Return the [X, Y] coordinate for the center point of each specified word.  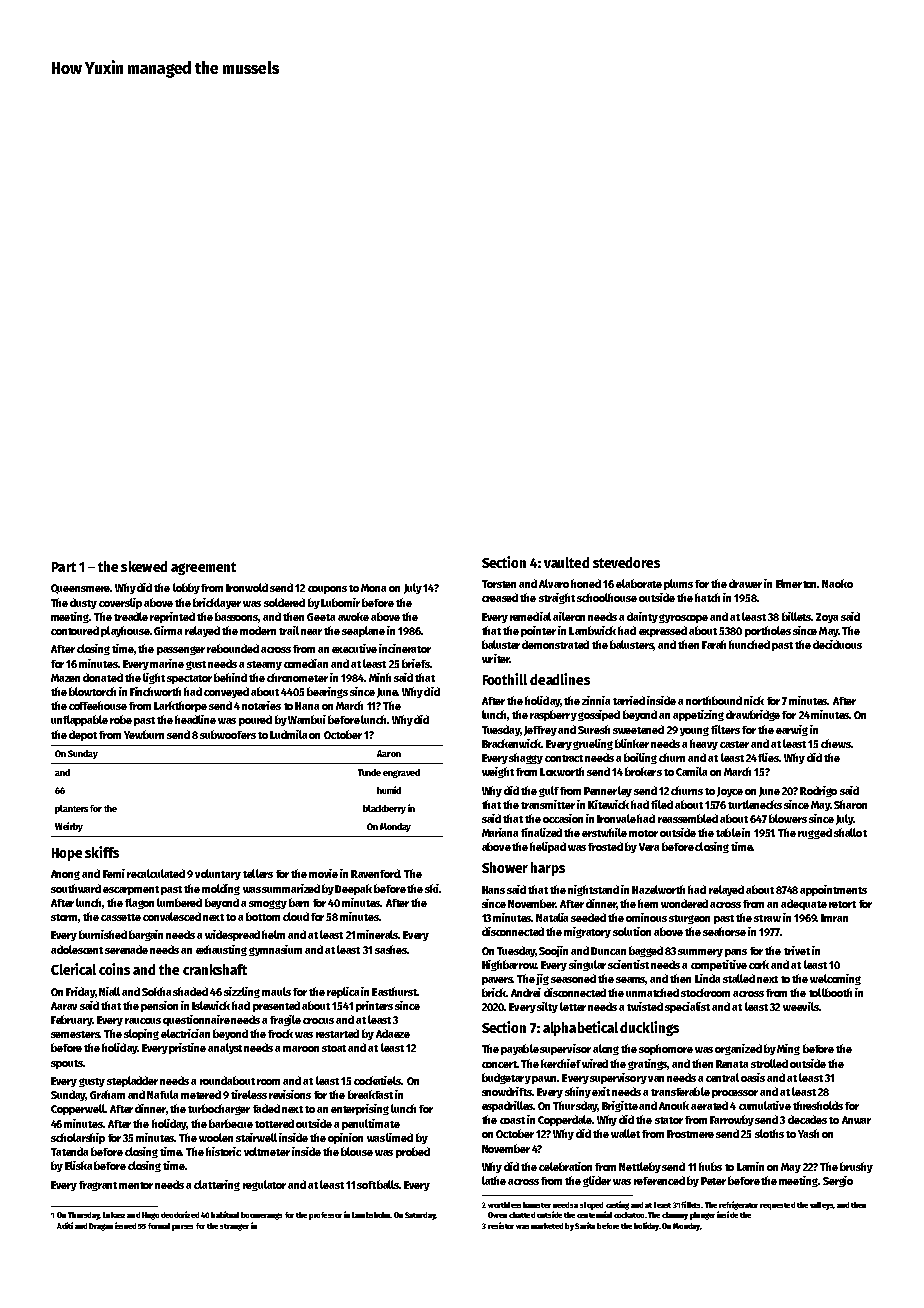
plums [678, 584]
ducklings [649, 1028]
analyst [226, 1048]
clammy [675, 1216]
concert [499, 1064]
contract [564, 758]
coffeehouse [98, 705]
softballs [378, 1184]
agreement [203, 568]
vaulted [566, 562]
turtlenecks [755, 804]
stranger [234, 1227]
